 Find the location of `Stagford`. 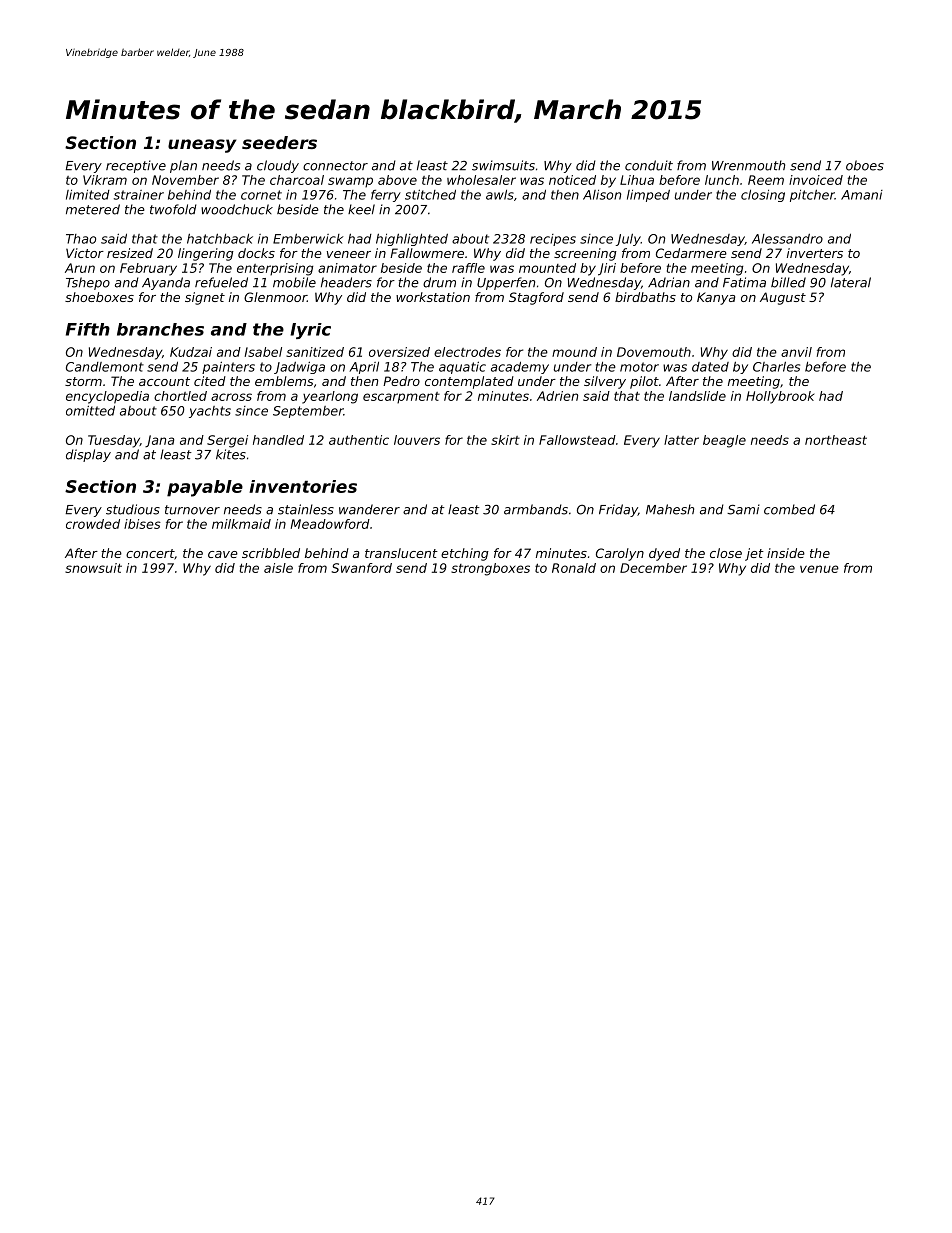

Stagford is located at coordinates (536, 298).
